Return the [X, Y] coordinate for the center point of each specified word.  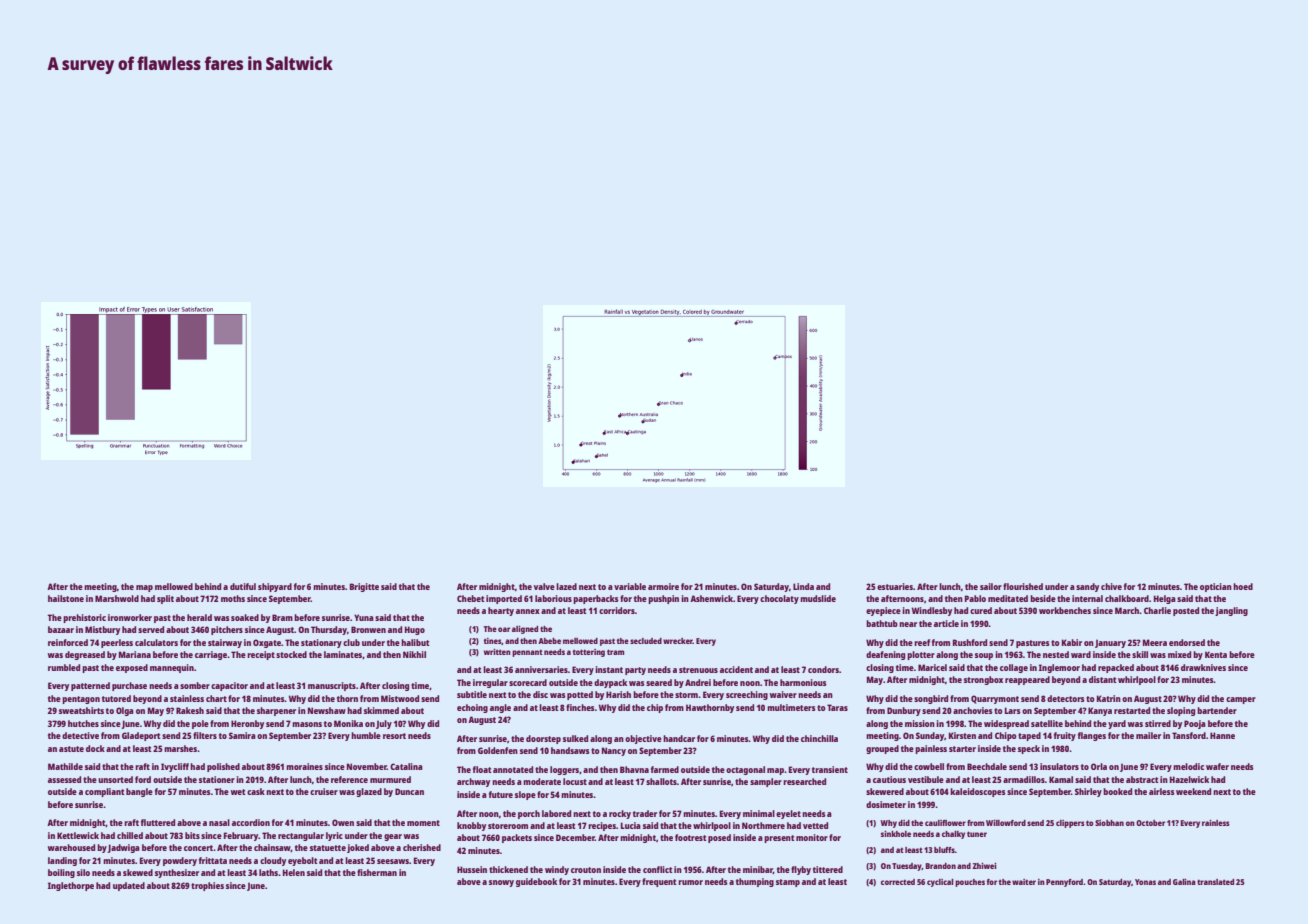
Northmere [763, 825]
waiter [1024, 882]
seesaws [393, 861]
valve [544, 586]
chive [1111, 586]
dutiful [243, 586]
